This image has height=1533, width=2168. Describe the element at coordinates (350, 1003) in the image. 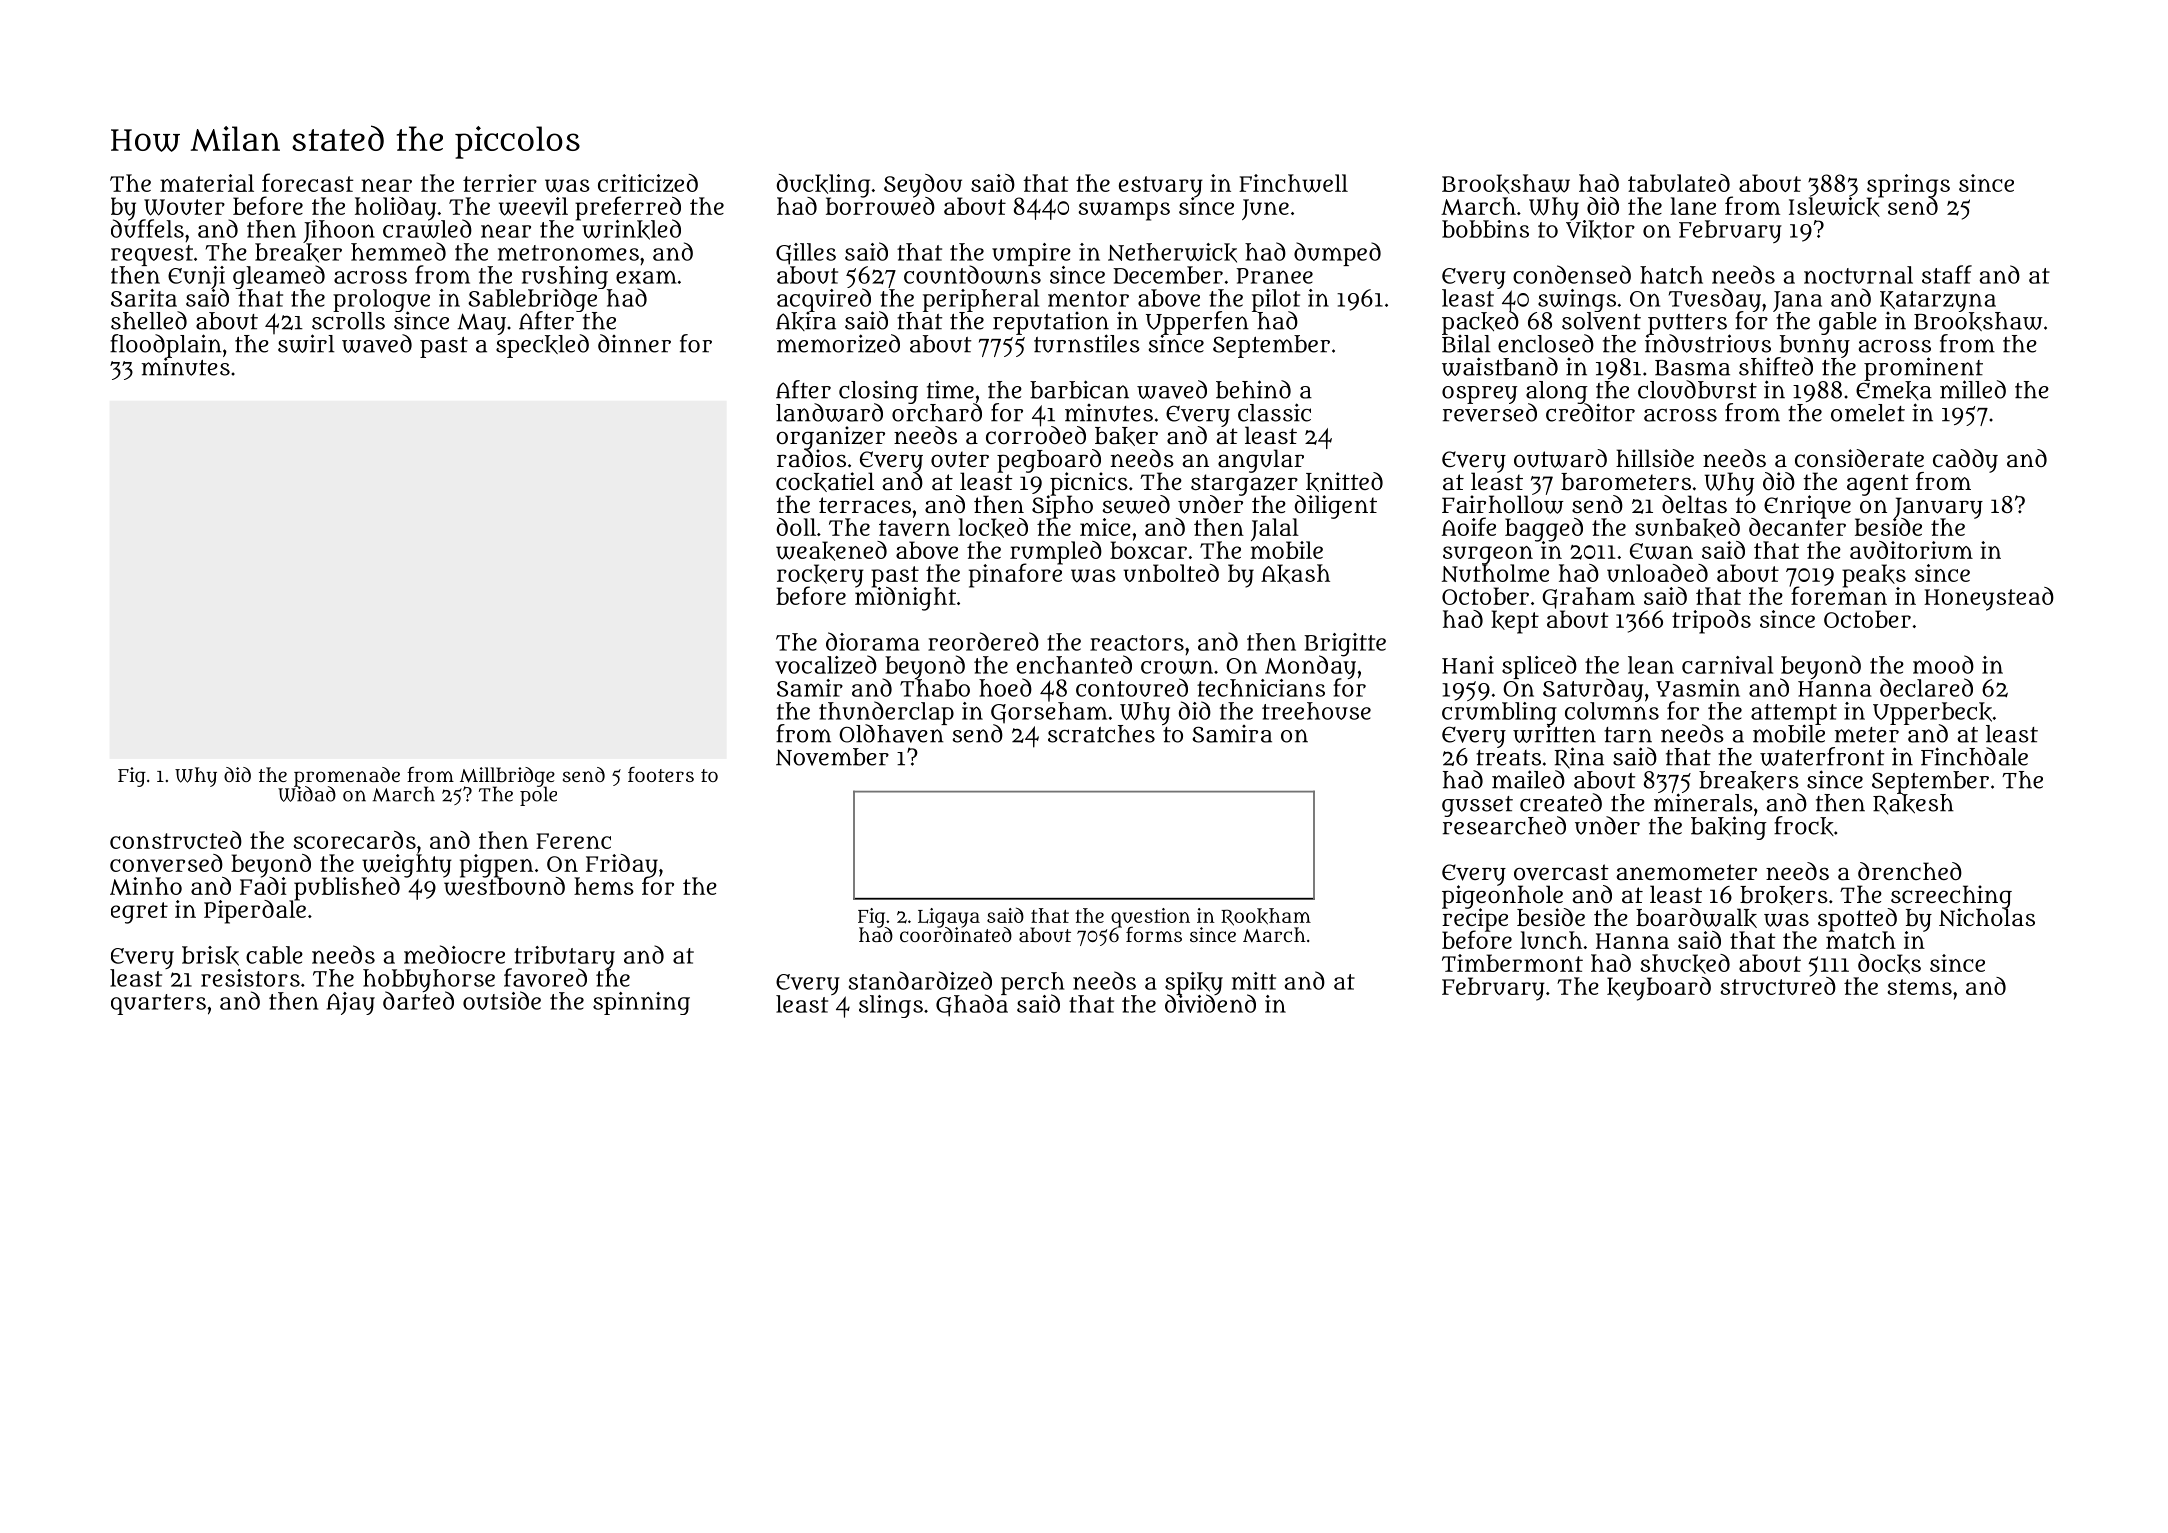

I see `Ajay` at that location.
